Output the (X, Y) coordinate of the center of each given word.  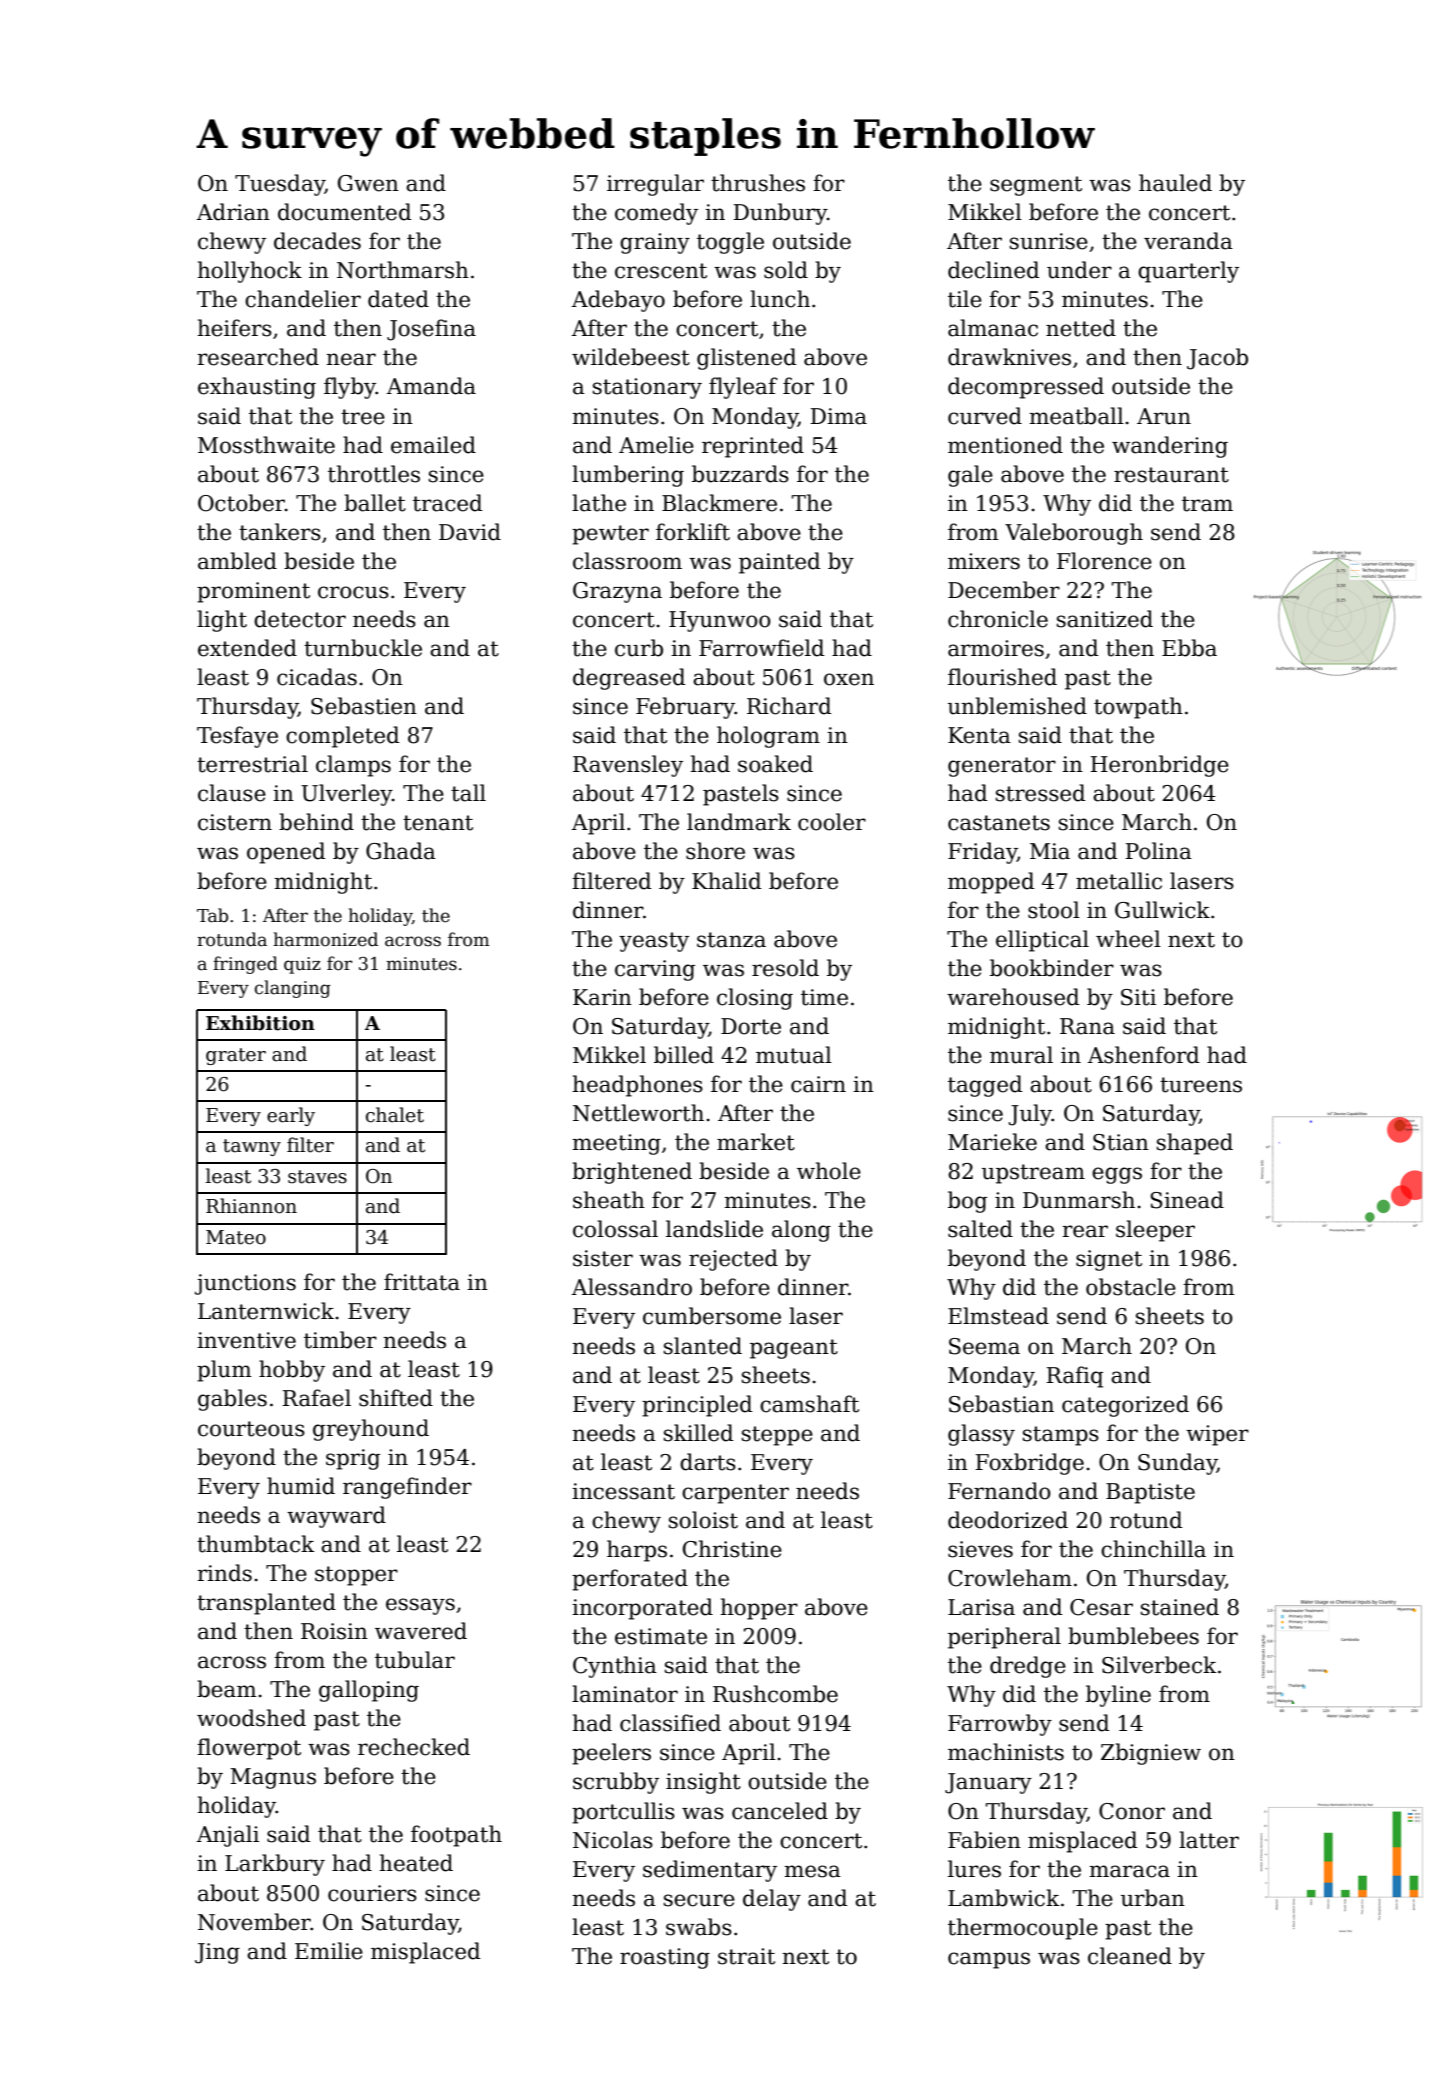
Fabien (984, 1840)
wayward (336, 1517)
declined (994, 270)
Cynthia (615, 1667)
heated (416, 1863)
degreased (629, 679)
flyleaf (743, 388)
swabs (699, 1927)
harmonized (325, 939)
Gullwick (1162, 910)
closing (755, 999)
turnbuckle (363, 648)
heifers (235, 328)
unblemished (1017, 706)
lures (974, 1869)
